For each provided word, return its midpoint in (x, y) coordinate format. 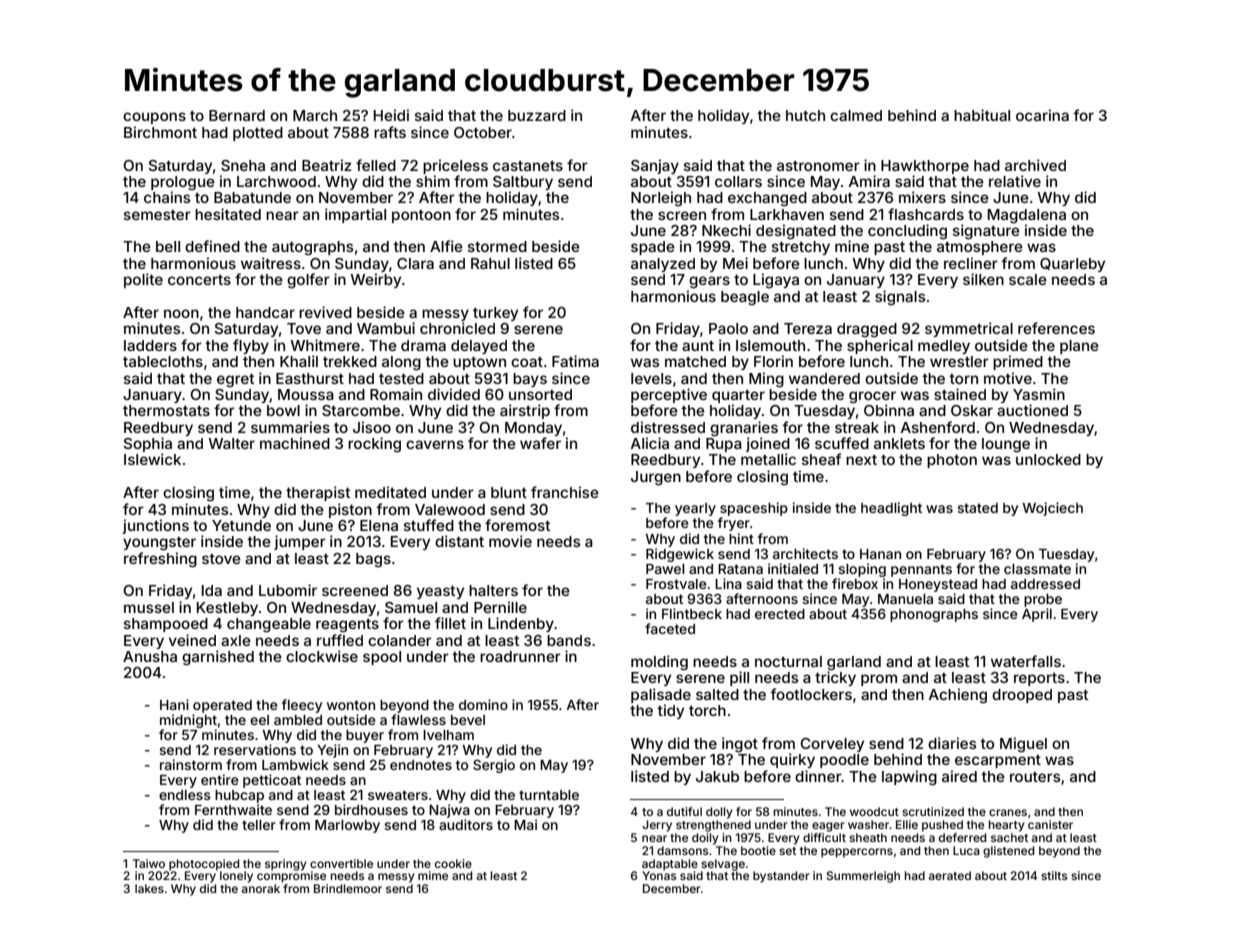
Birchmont (160, 132)
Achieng (958, 696)
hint (741, 538)
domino (483, 704)
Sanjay (655, 166)
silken (983, 279)
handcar (265, 312)
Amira (869, 181)
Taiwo (149, 863)
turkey (495, 314)
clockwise (322, 656)
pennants (921, 570)
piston (350, 510)
